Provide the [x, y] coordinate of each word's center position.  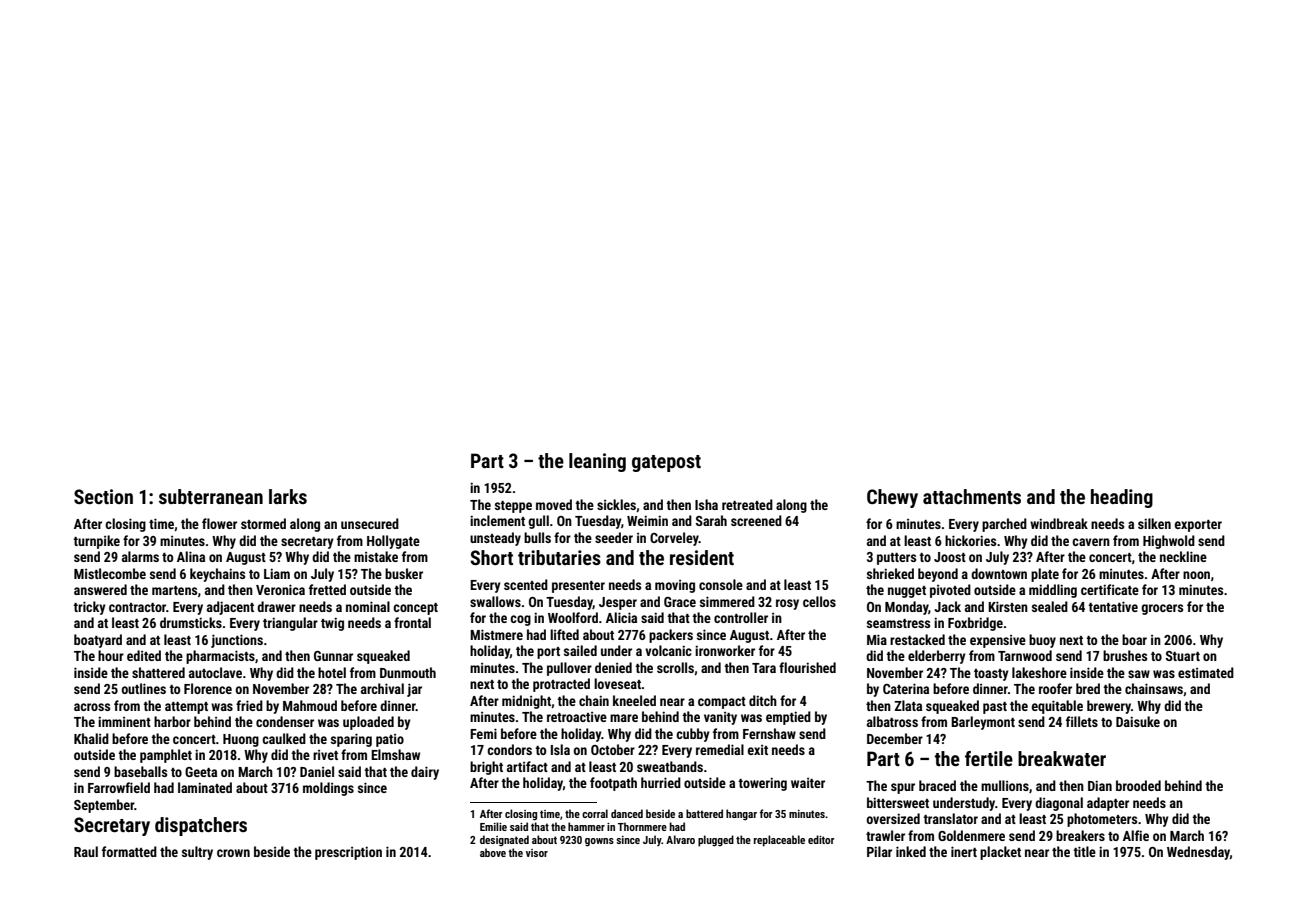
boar [1134, 639]
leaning [597, 462]
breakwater [1062, 758]
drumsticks [191, 622]
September [104, 806]
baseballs [140, 771]
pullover [569, 669]
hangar [741, 814]
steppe [513, 507]
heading [1122, 498]
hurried [661, 782]
